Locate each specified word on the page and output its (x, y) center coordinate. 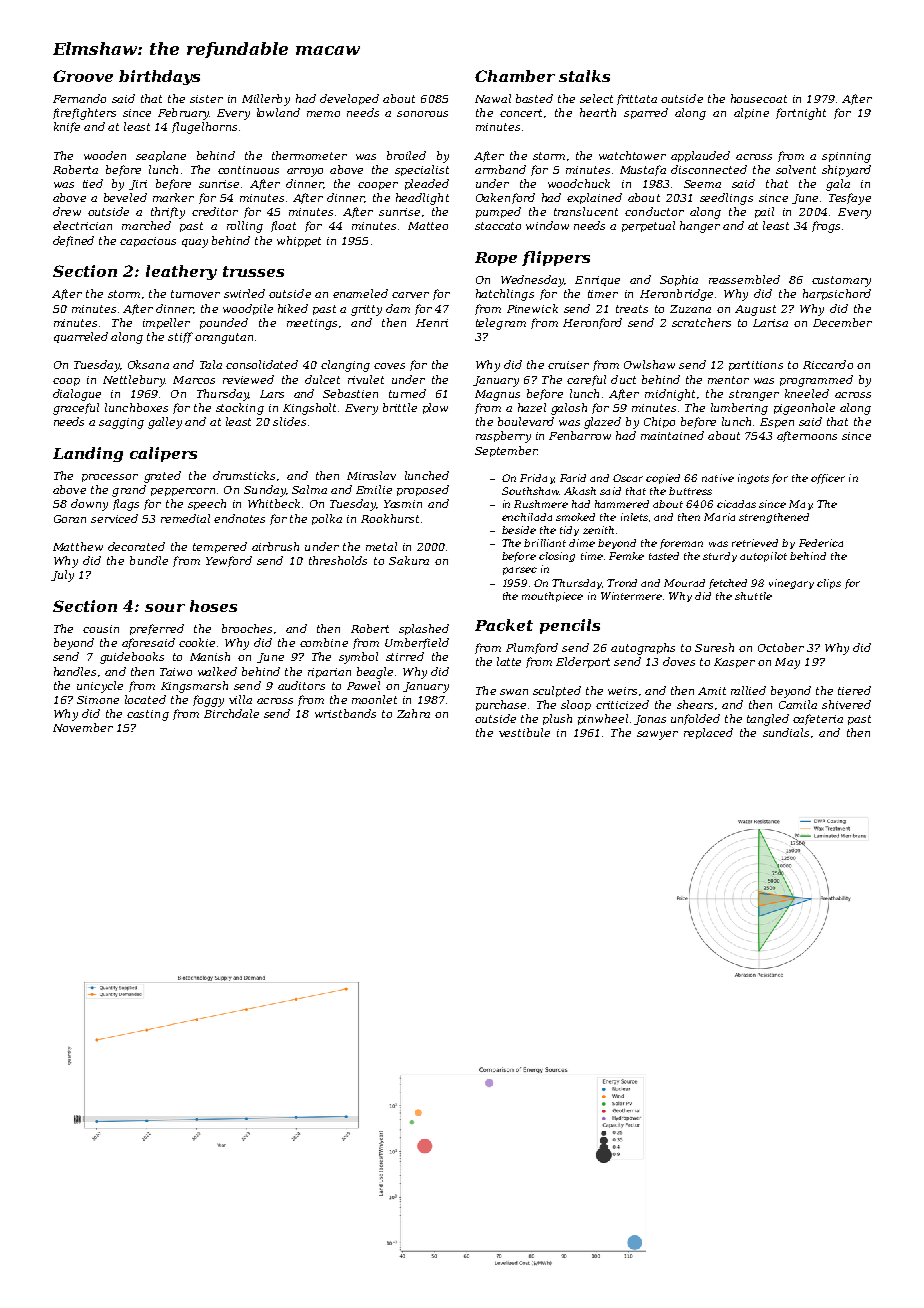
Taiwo (176, 672)
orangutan (224, 338)
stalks (584, 76)
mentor (728, 380)
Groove (83, 76)
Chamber (515, 76)
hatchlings (505, 295)
